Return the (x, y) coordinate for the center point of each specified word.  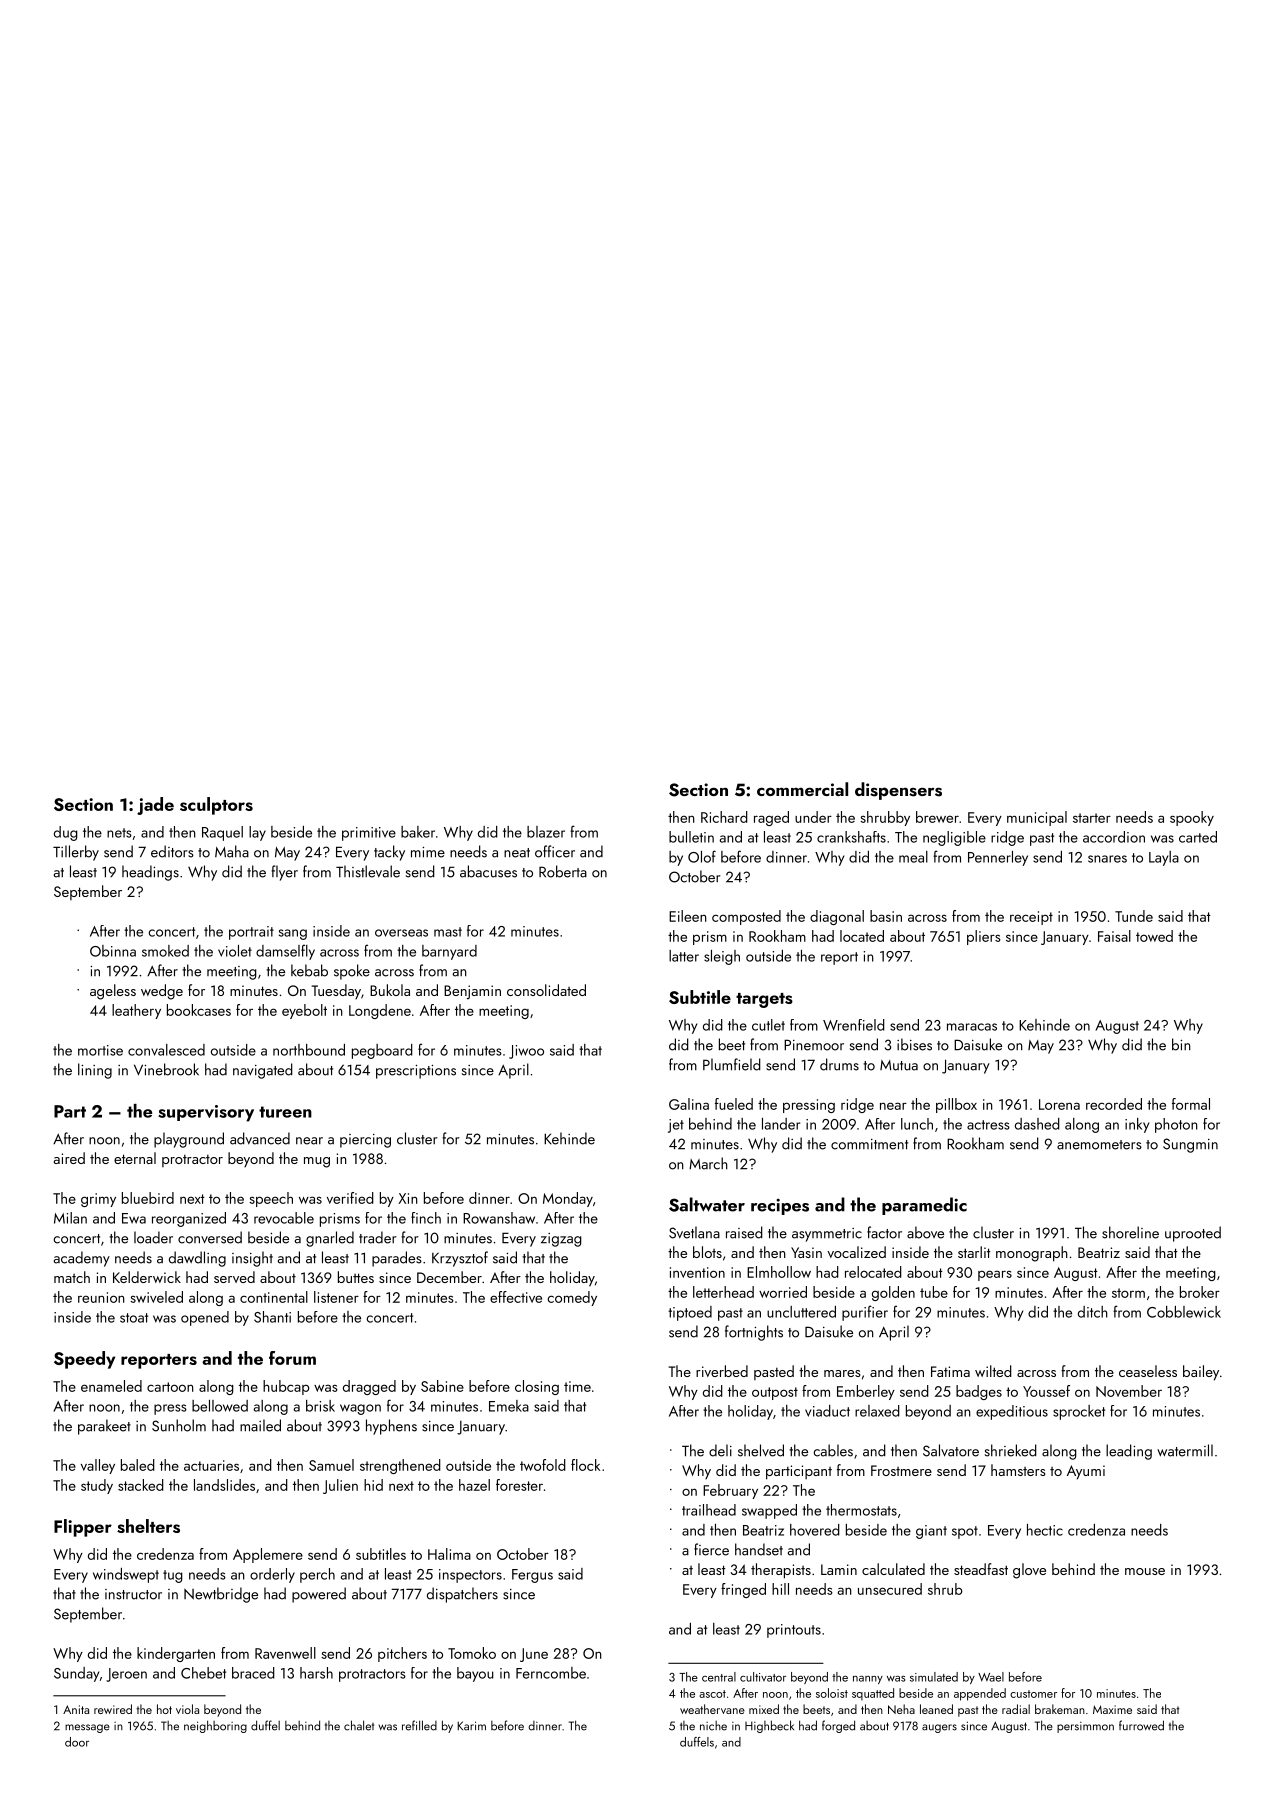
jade (155, 806)
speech (271, 1199)
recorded (1114, 1104)
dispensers (898, 791)
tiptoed (690, 1313)
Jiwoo (526, 1052)
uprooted (1193, 1234)
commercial (802, 789)
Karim (471, 1726)
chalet (359, 1725)
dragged (369, 1387)
